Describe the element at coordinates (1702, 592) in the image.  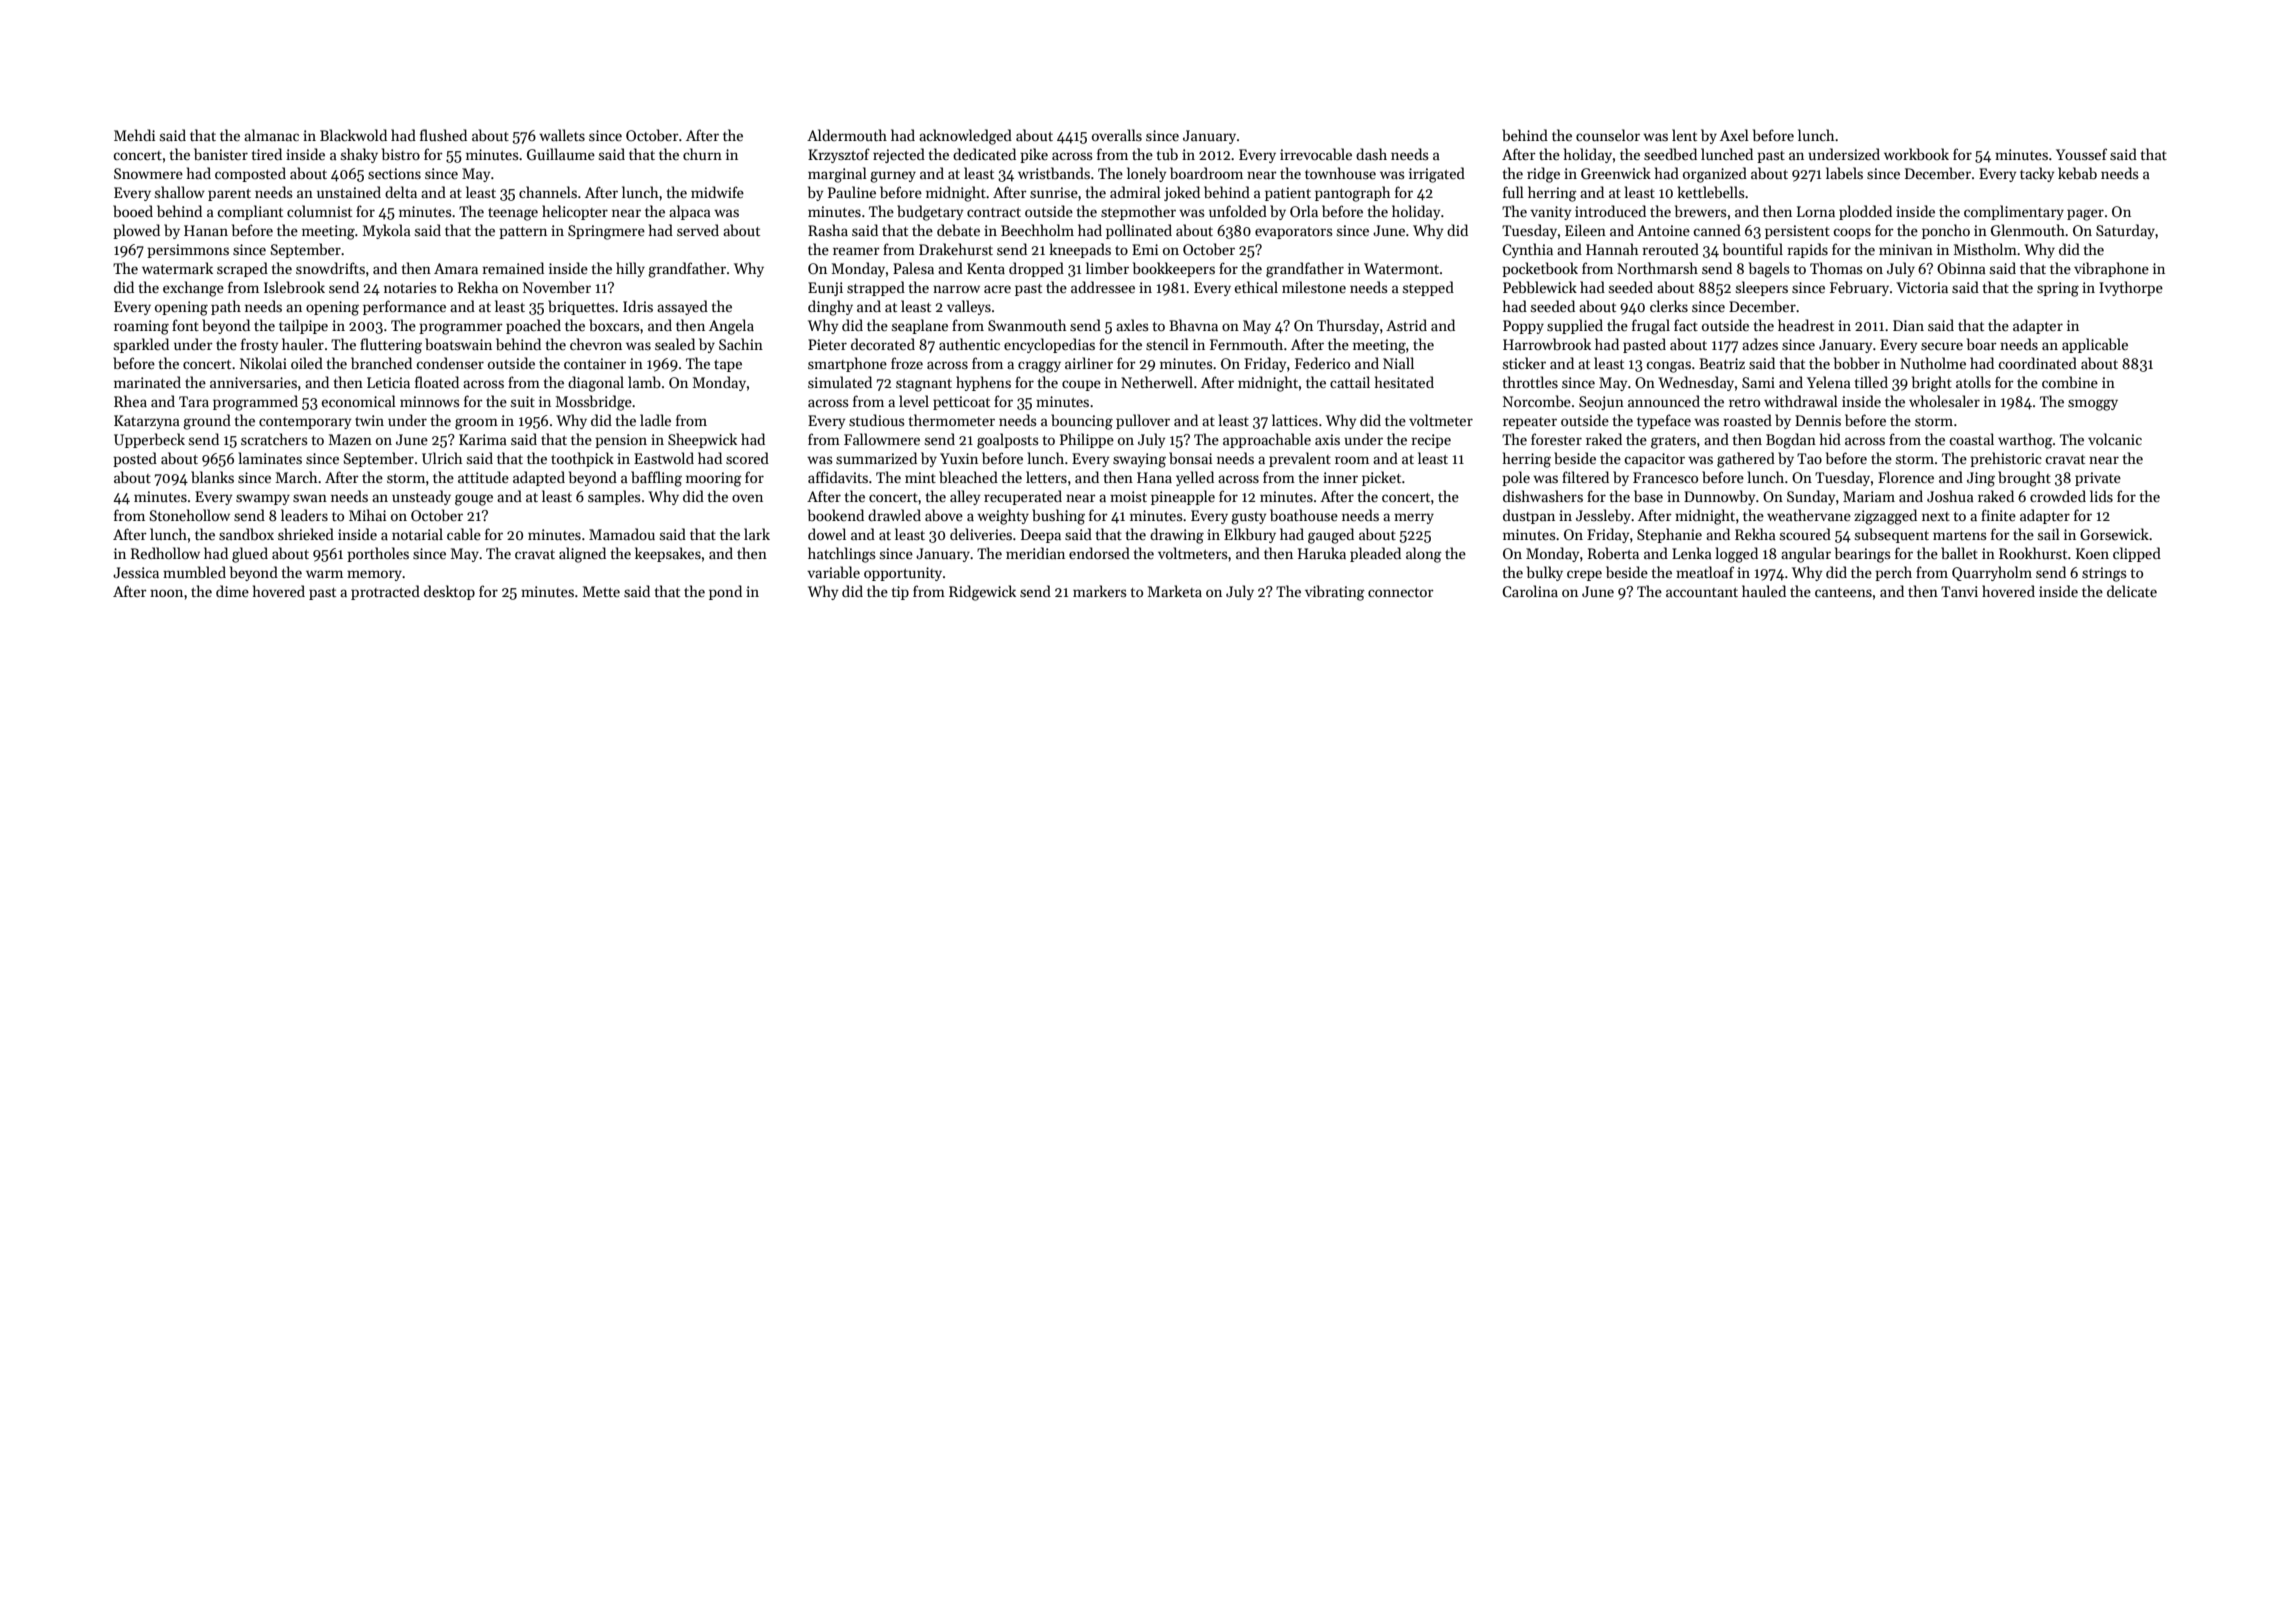
I see `accountant` at that location.
